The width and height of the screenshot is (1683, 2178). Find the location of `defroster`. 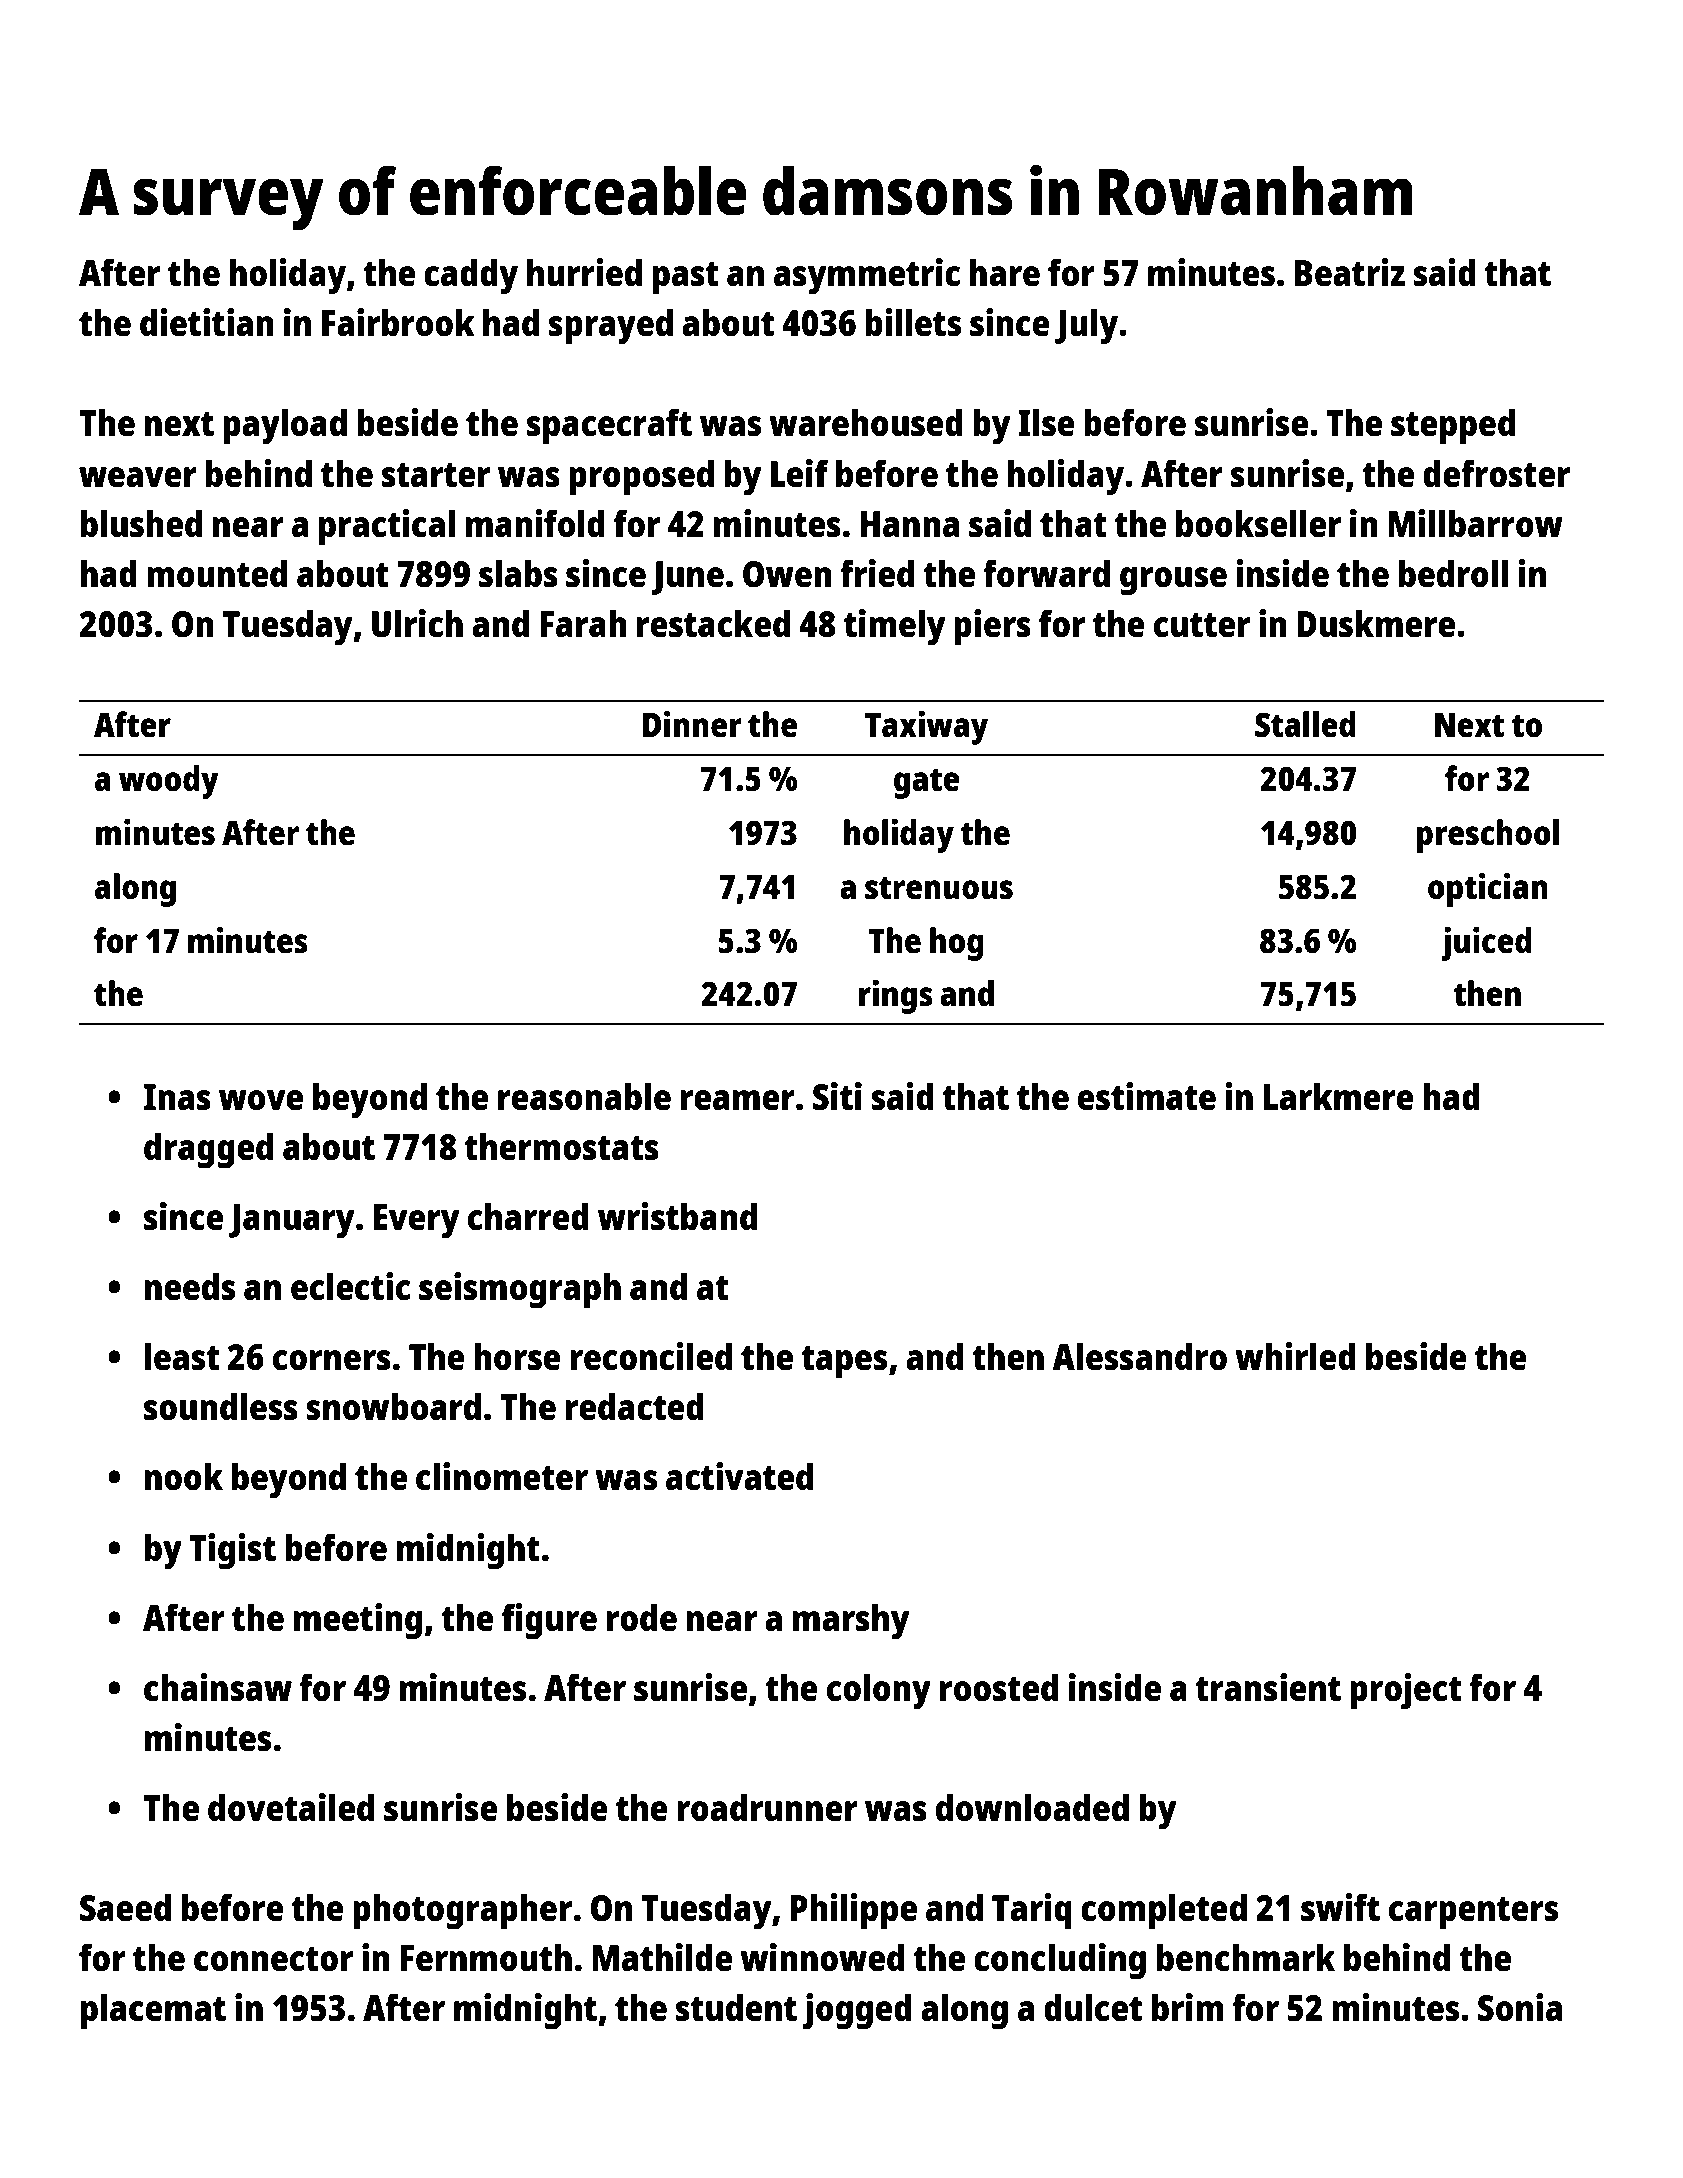

defroster is located at coordinates (1496, 473).
